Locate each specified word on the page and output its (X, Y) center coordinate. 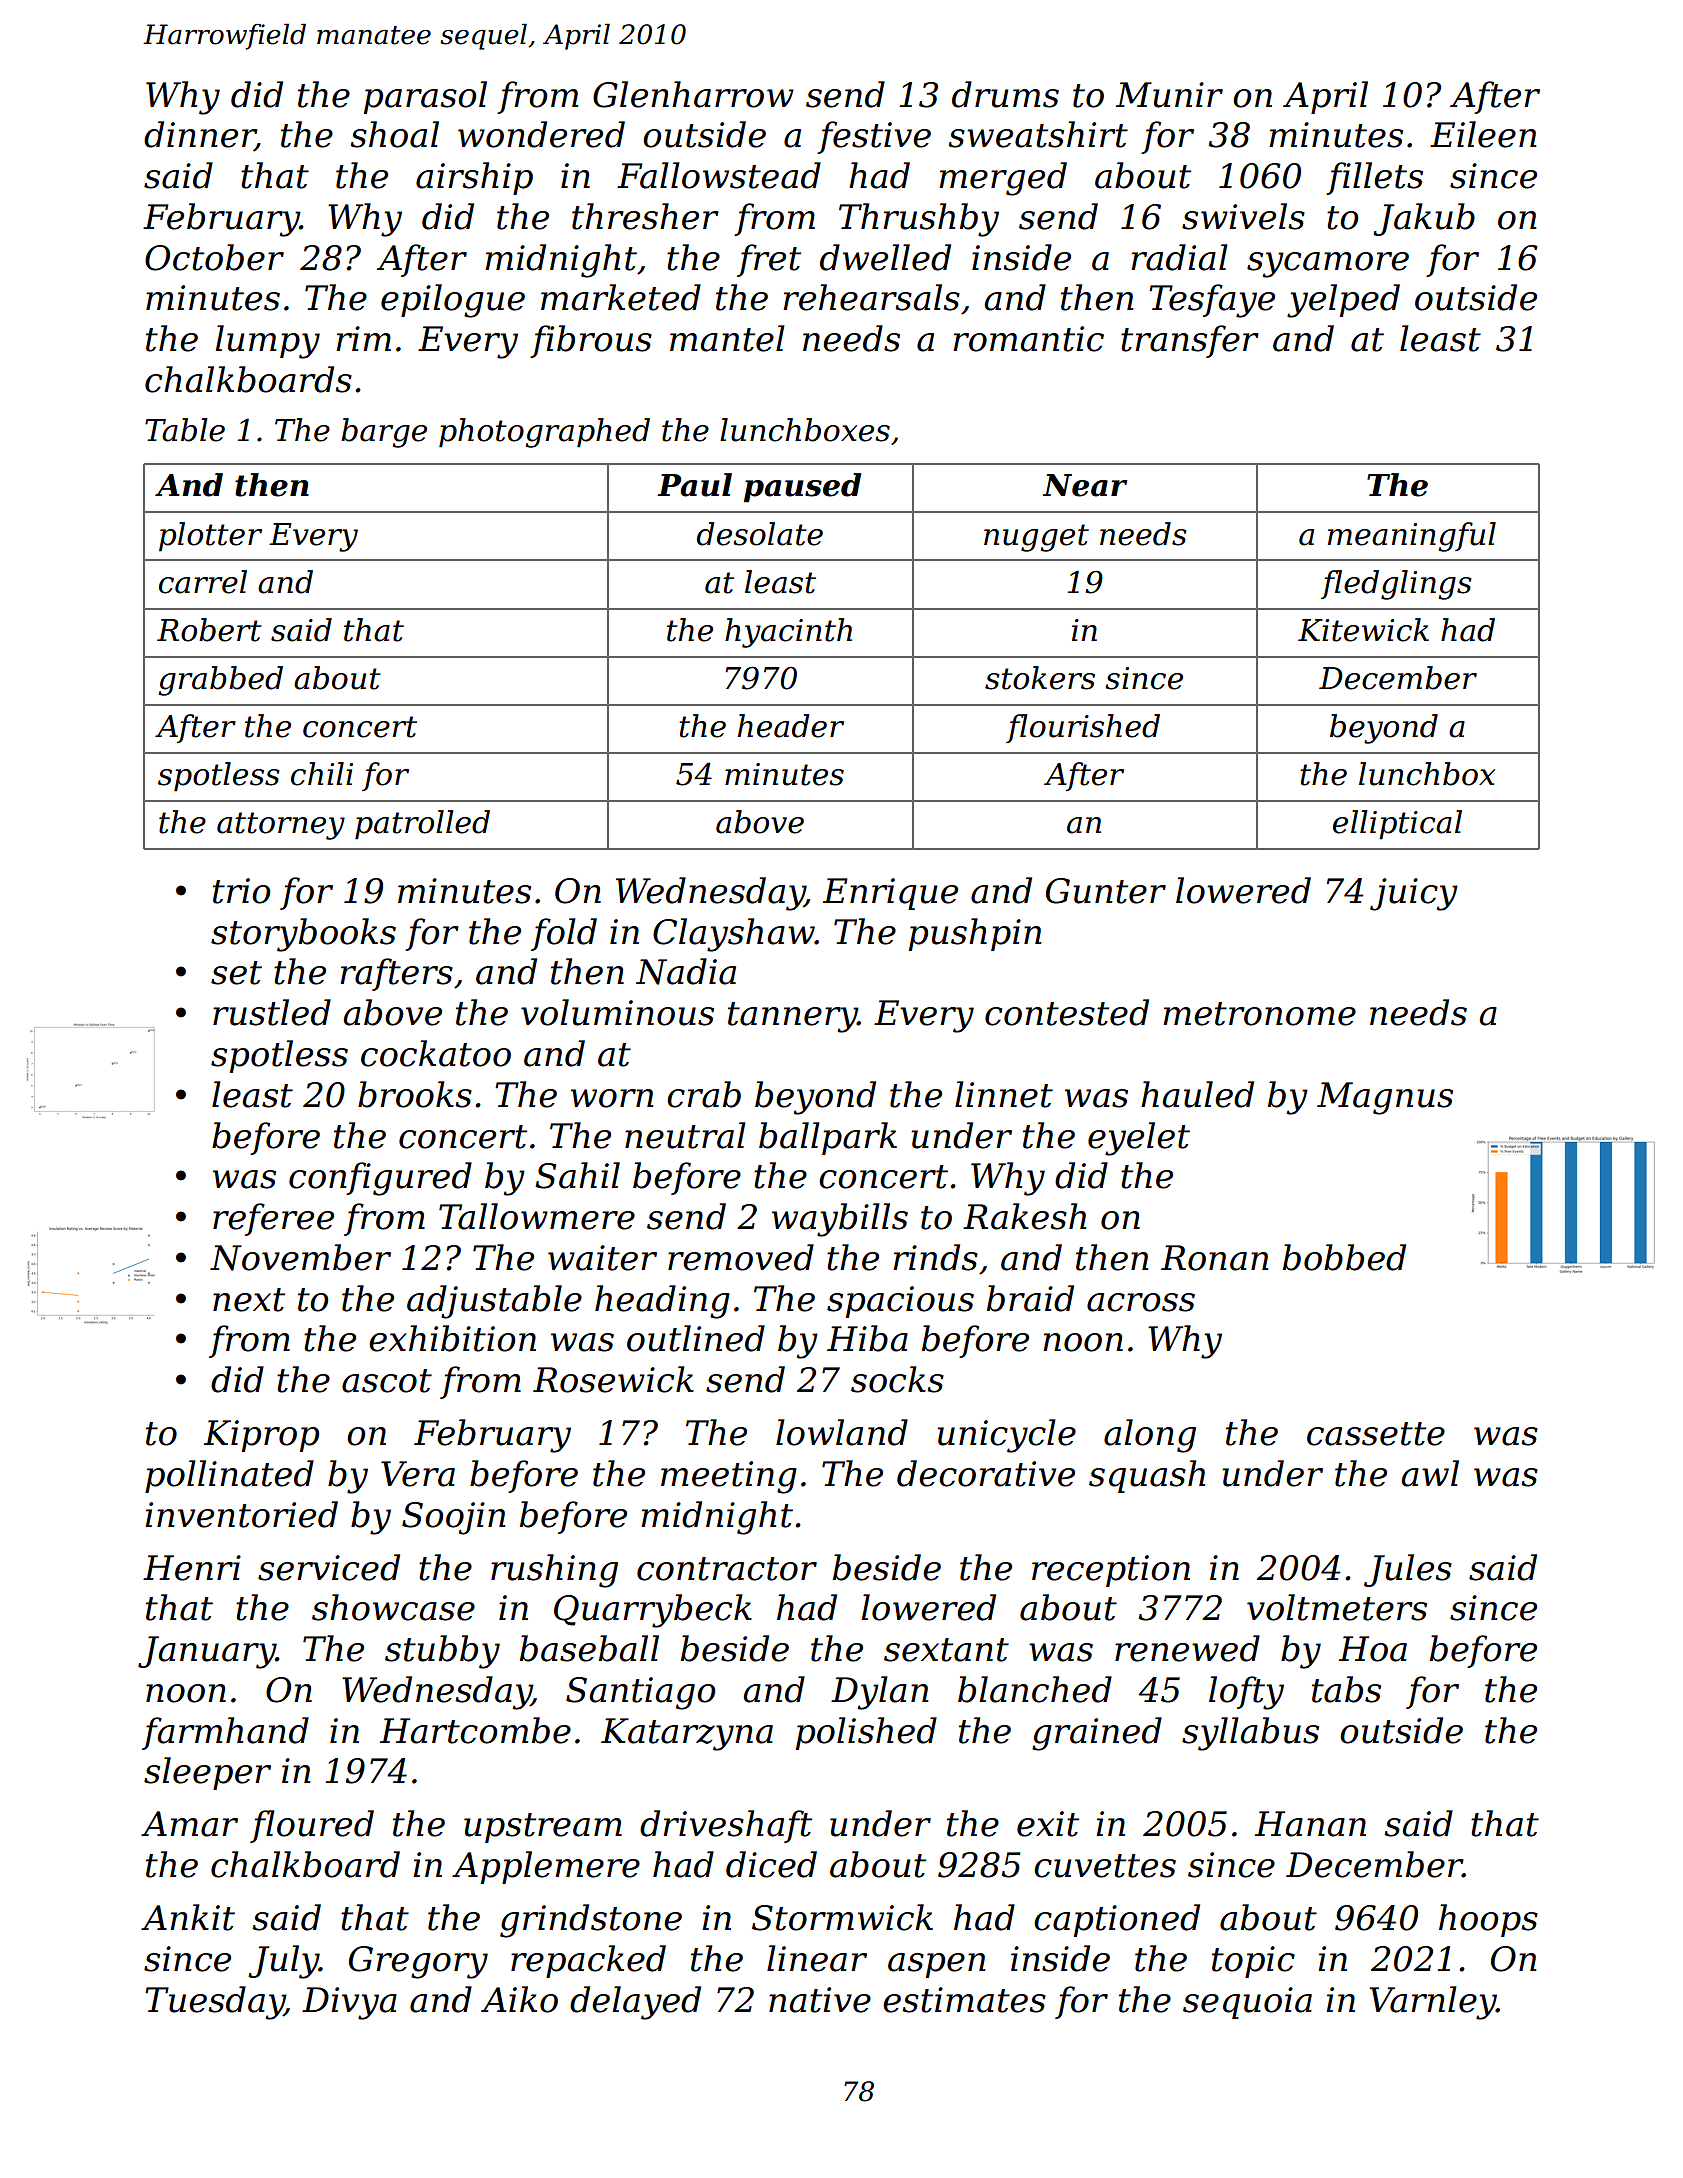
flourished (1083, 728)
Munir (1169, 95)
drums (1005, 94)
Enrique (890, 894)
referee (273, 1219)
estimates (964, 2000)
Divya (349, 2003)
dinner (199, 135)
